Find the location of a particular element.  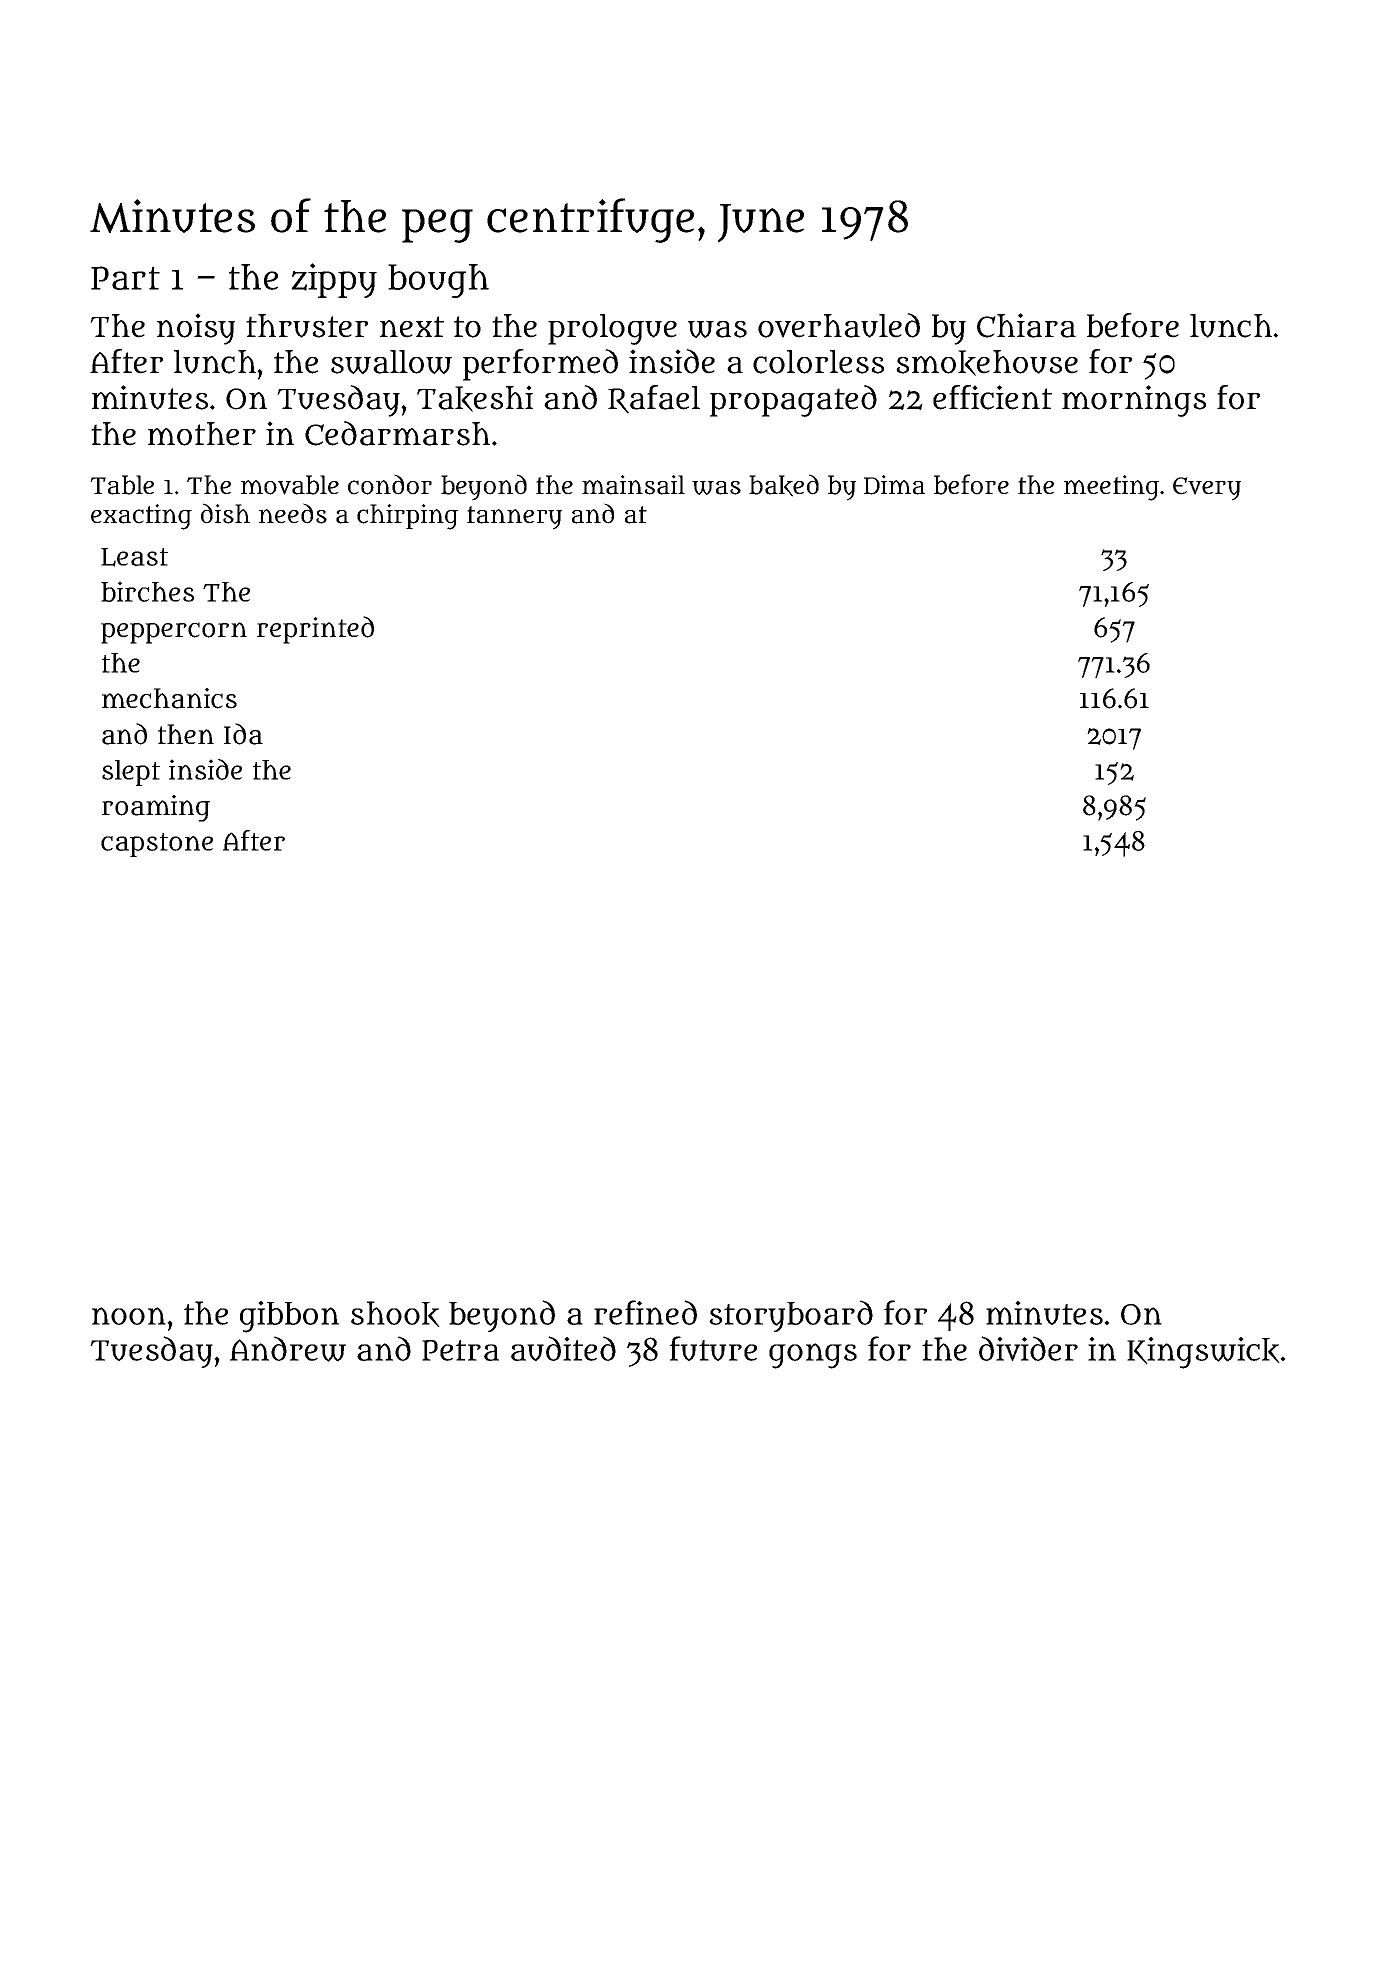

Dima is located at coordinates (894, 485).
